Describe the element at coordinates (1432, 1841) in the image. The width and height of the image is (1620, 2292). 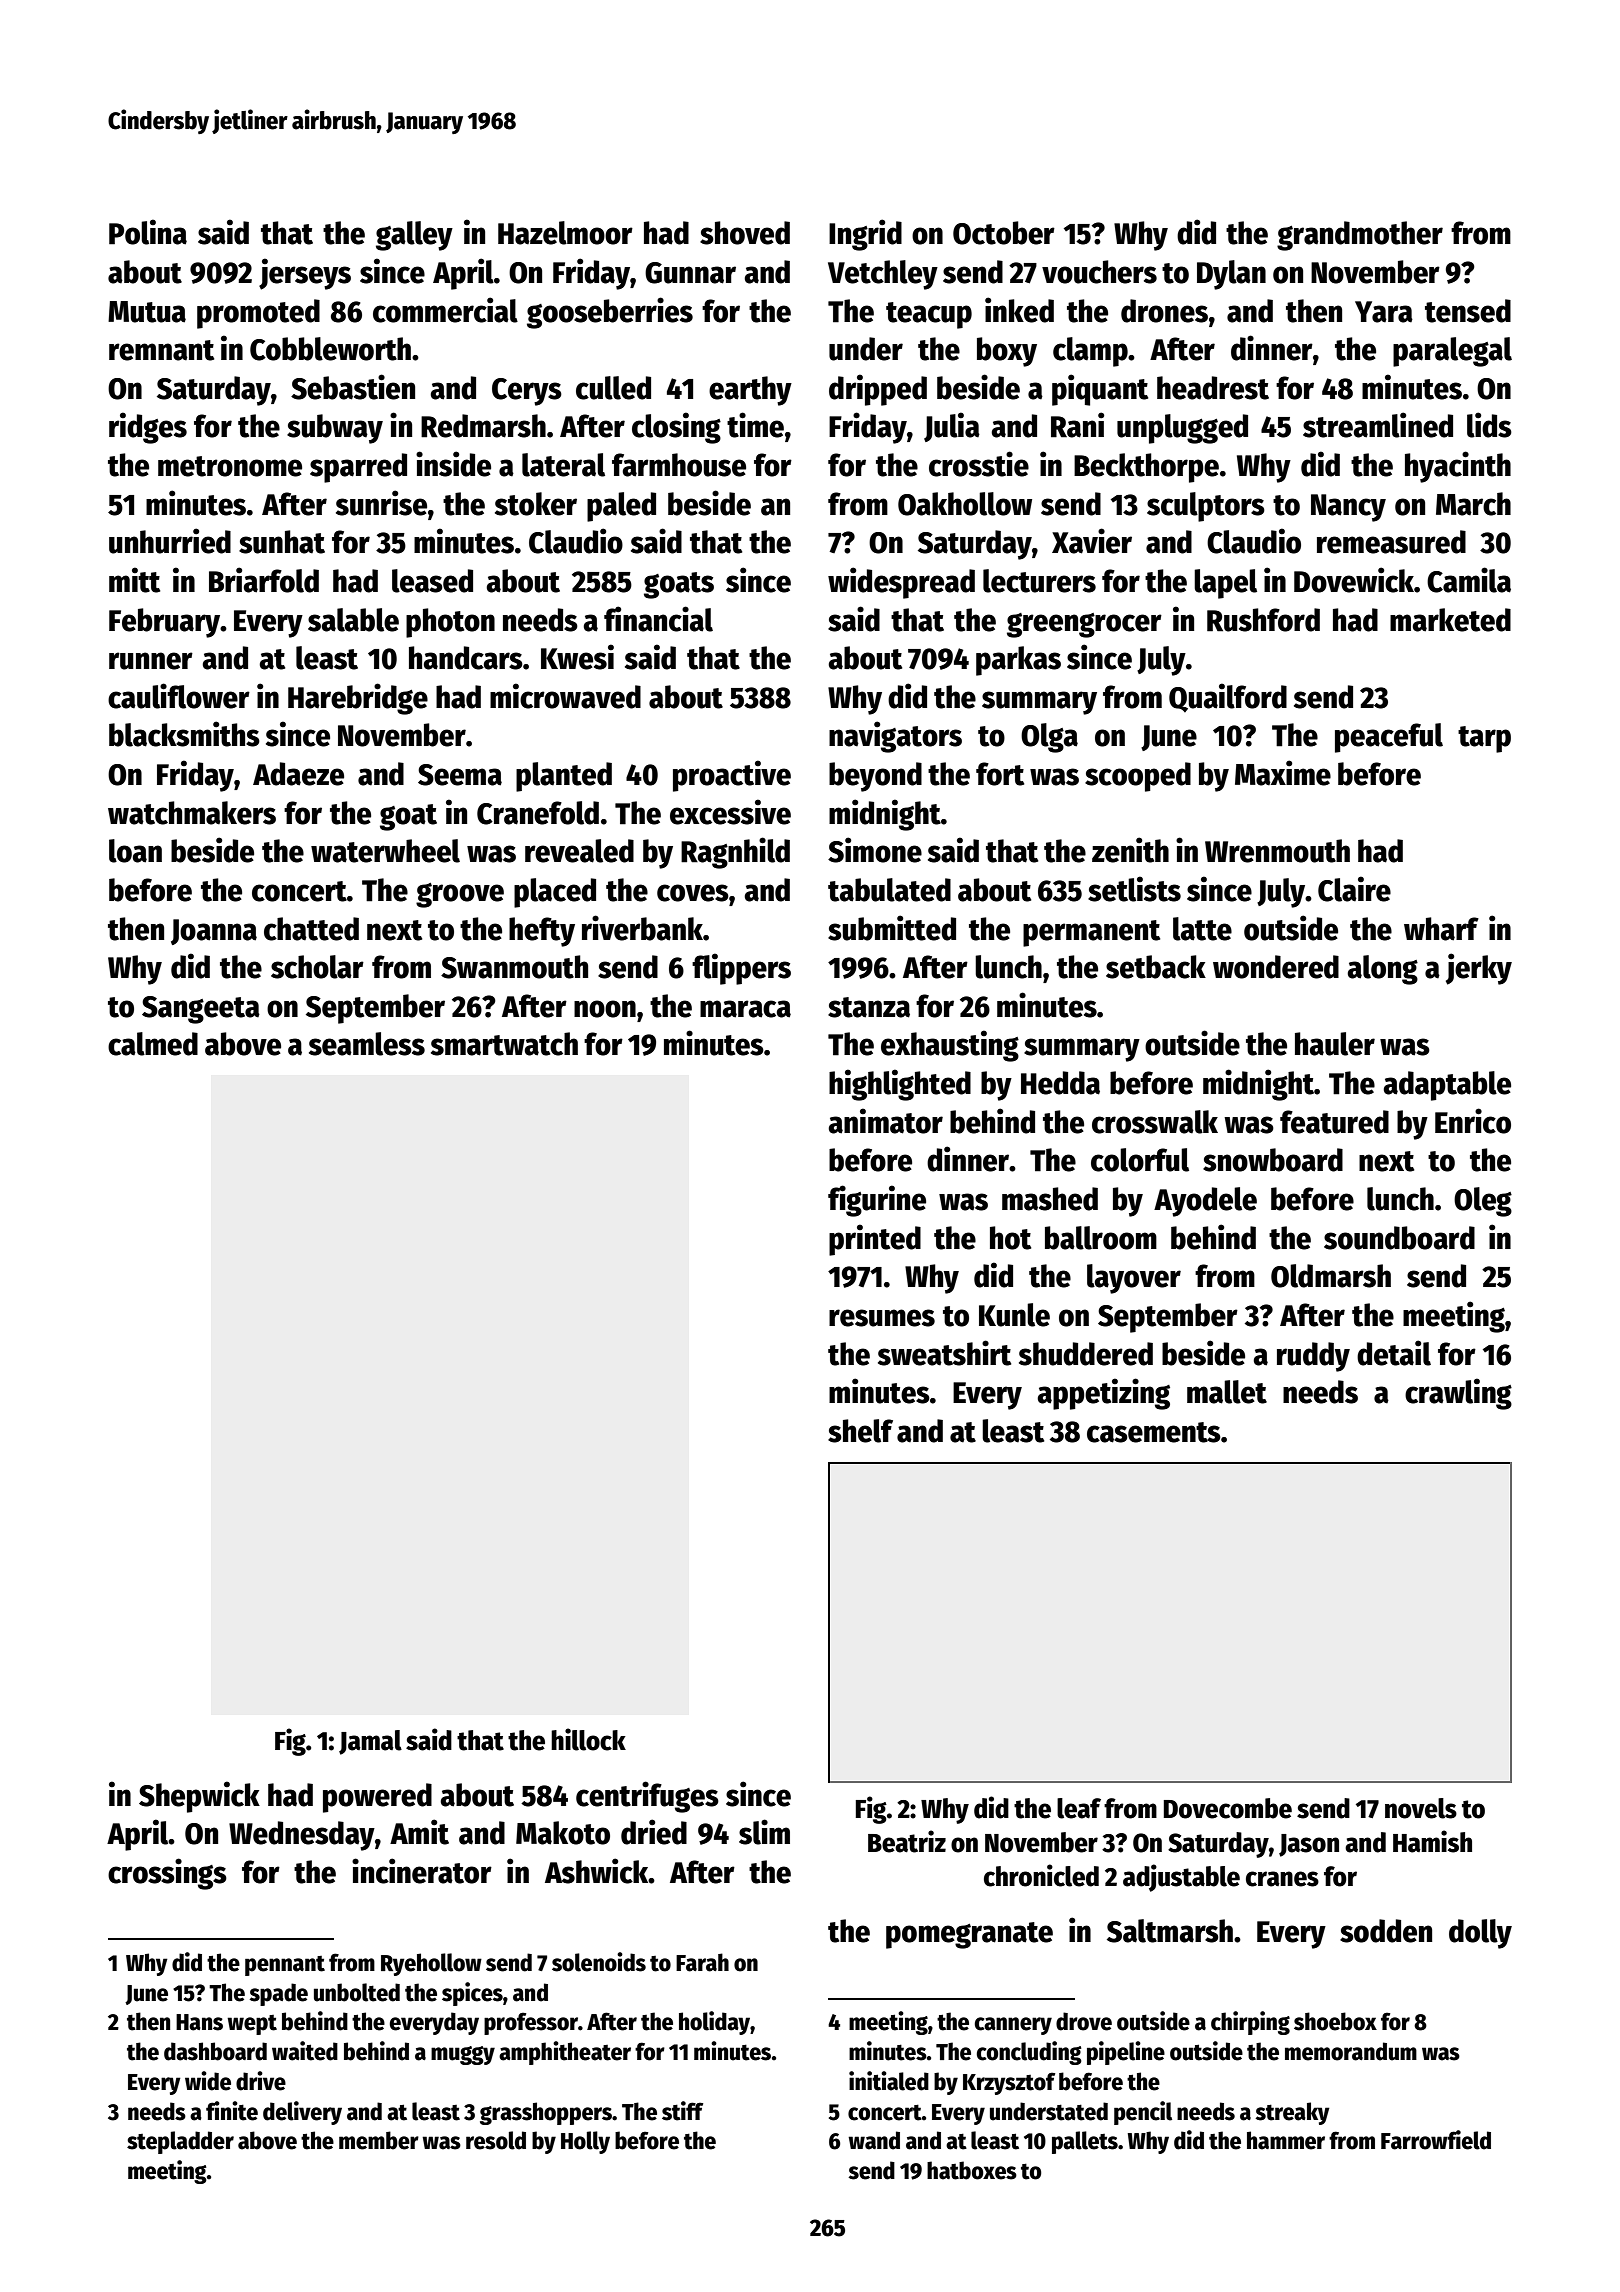
I see `Hamish` at that location.
